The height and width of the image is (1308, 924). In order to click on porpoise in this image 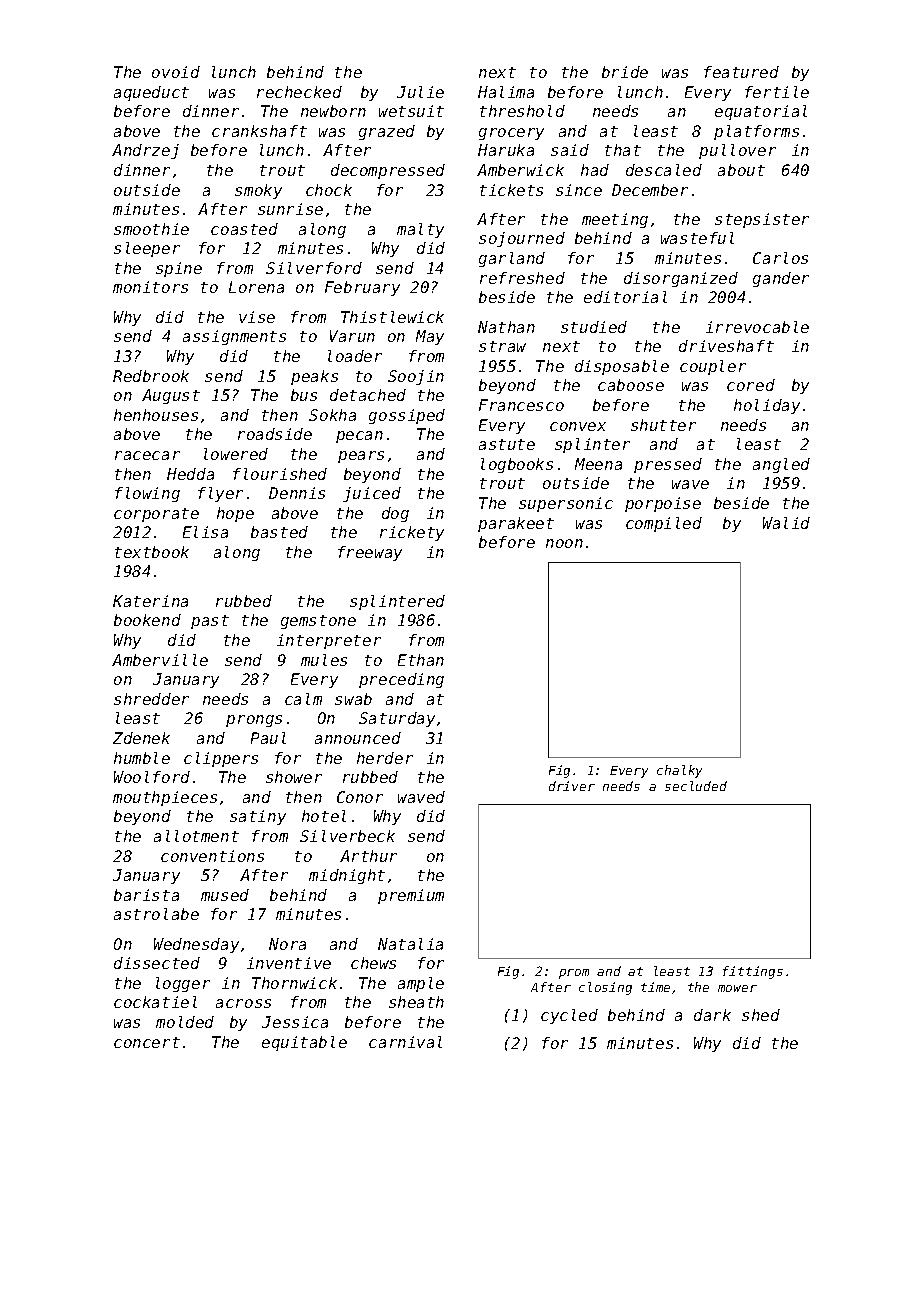, I will do `click(663, 504)`.
